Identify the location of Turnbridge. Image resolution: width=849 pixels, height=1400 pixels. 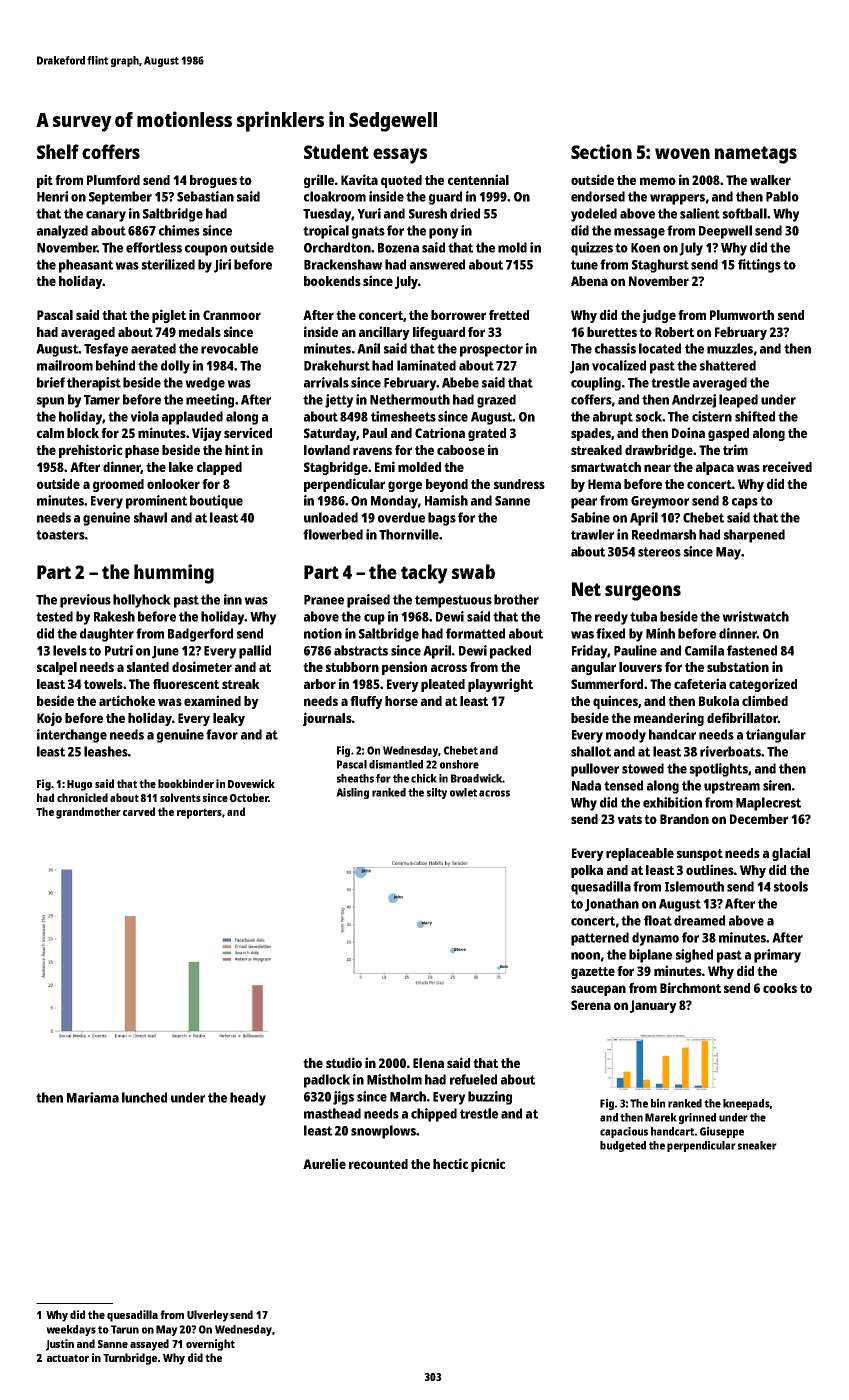
(130, 1359).
